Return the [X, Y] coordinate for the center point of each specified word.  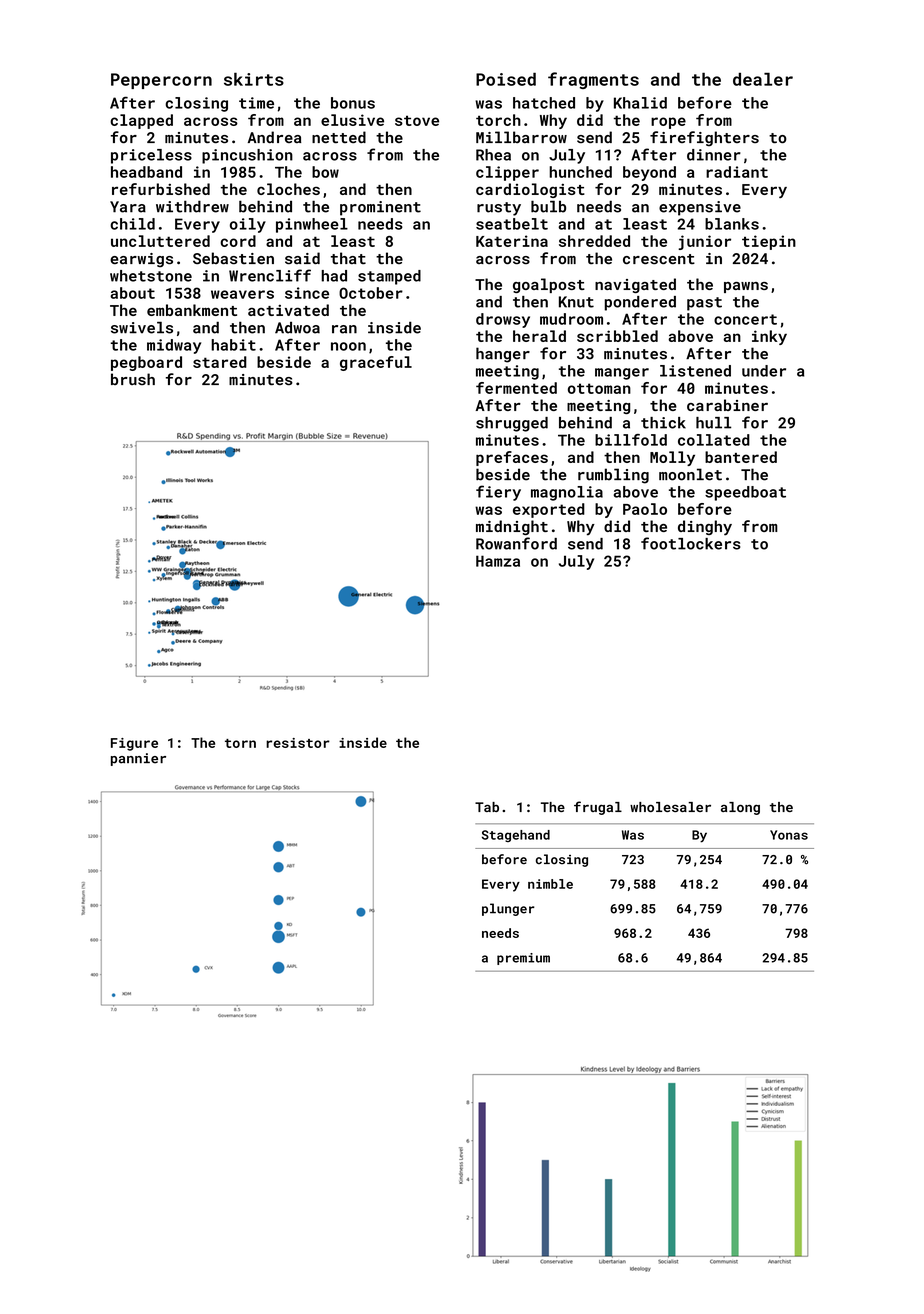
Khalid [640, 103]
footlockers [691, 543]
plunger [508, 909]
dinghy [705, 528]
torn [240, 743]
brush [133, 379]
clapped [141, 121]
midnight [512, 527]
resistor [298, 743]
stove [417, 120]
